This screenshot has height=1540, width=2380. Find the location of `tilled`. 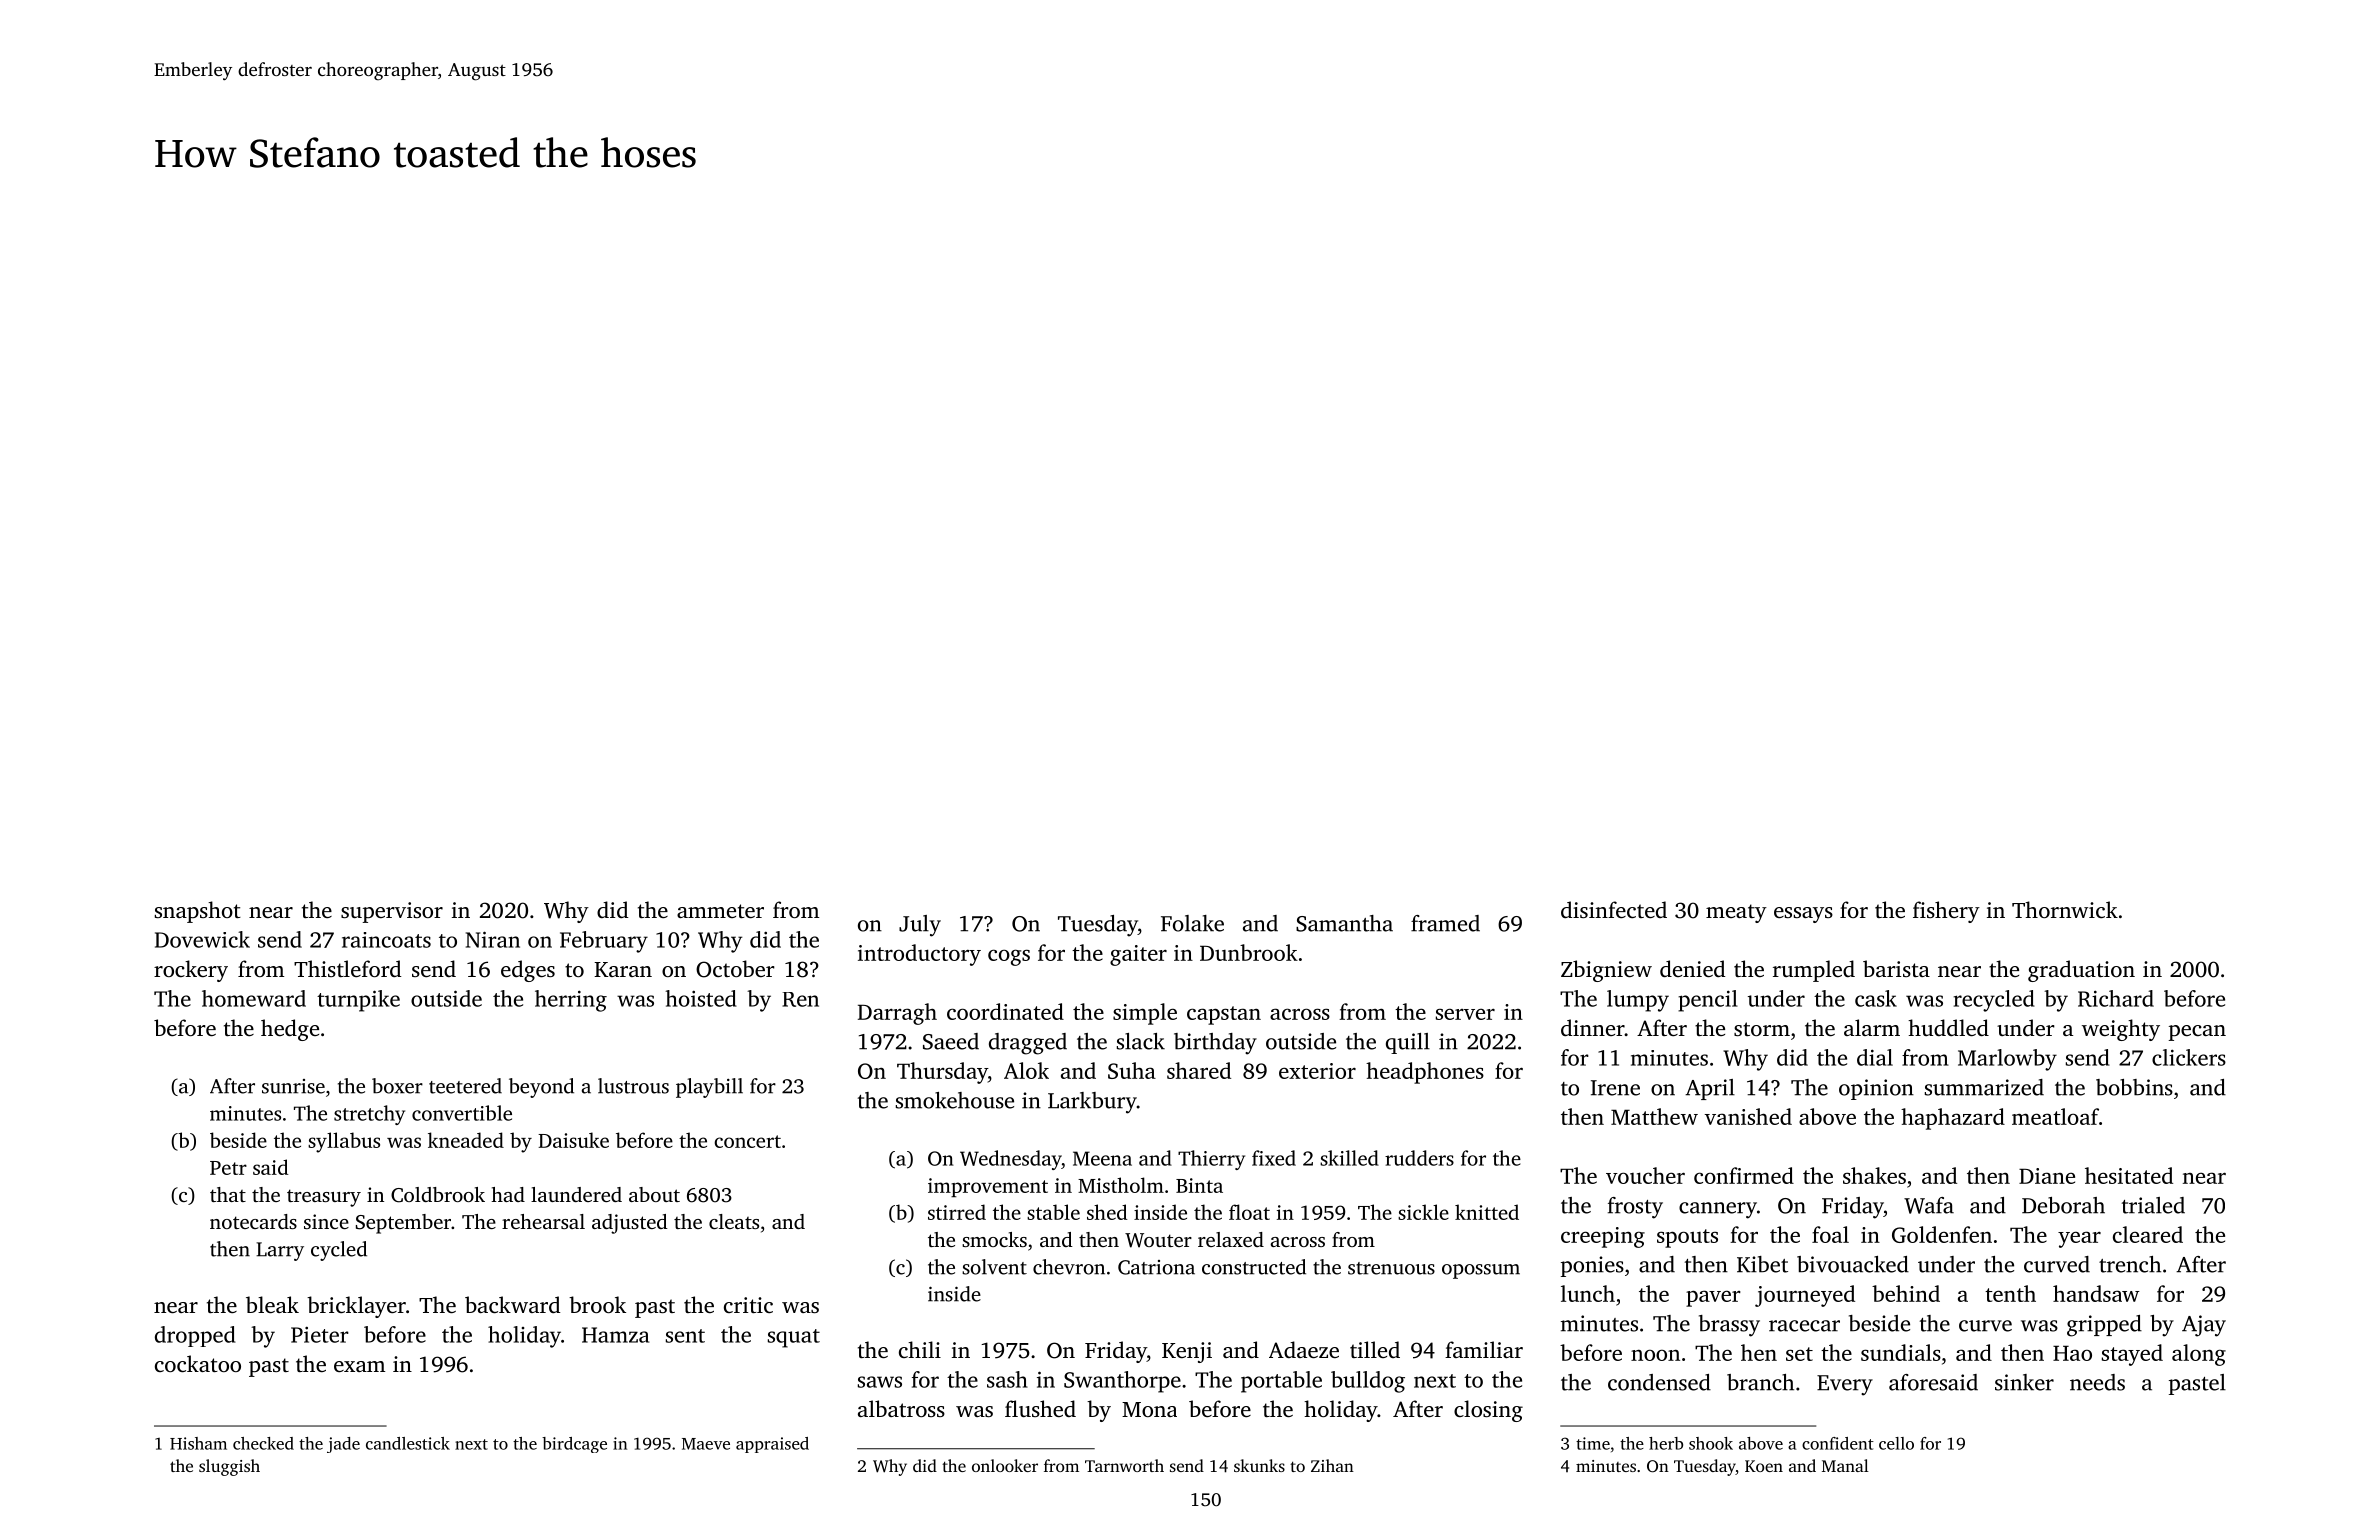

tilled is located at coordinates (1375, 1349).
